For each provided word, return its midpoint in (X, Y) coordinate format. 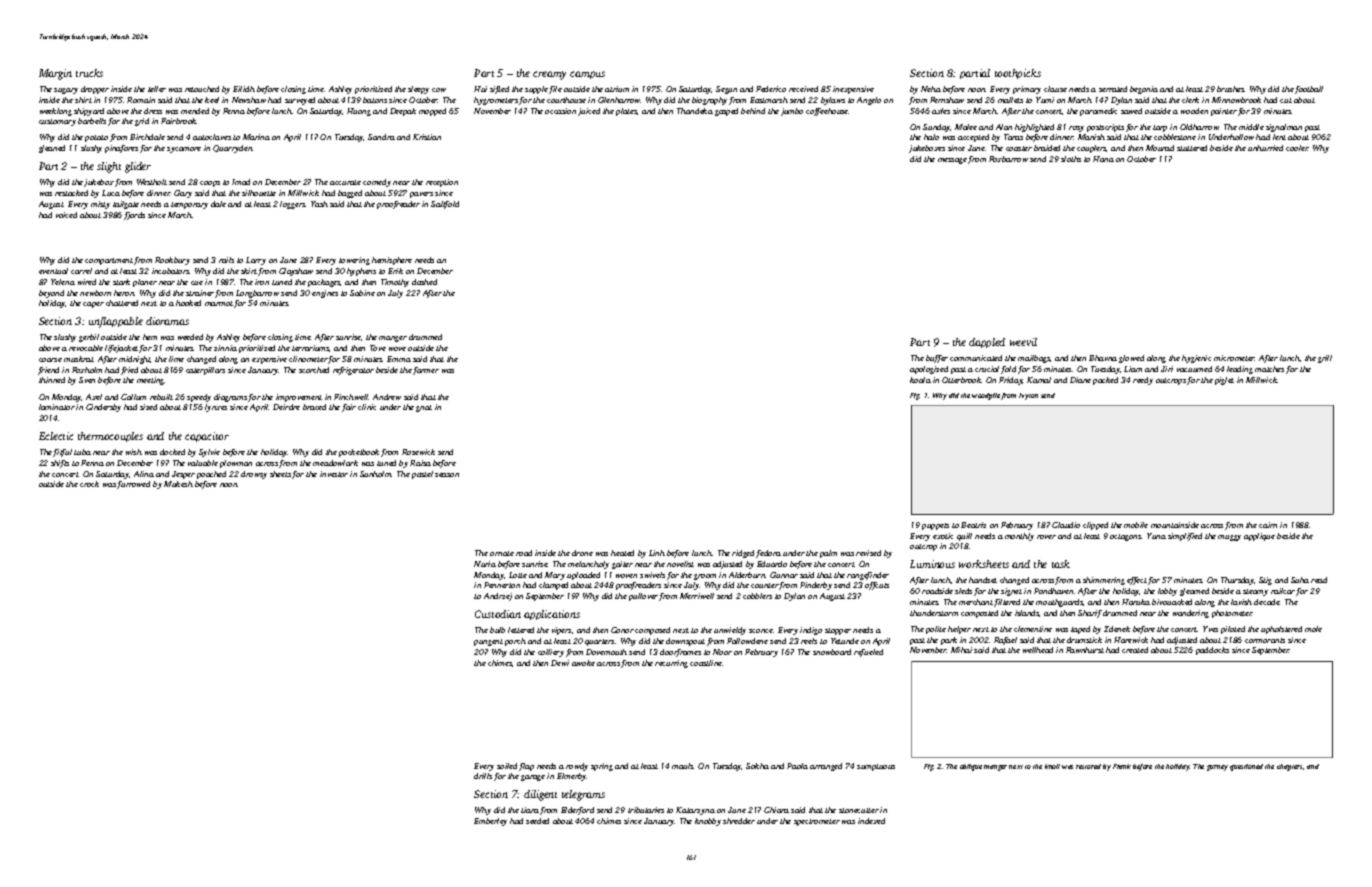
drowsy (254, 475)
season (447, 475)
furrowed (133, 485)
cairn (1268, 525)
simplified (1185, 537)
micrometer (1234, 358)
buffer (937, 359)
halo (931, 137)
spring (602, 767)
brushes (1231, 89)
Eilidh (244, 89)
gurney (1217, 768)
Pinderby (816, 586)
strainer (200, 293)
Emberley (490, 822)
